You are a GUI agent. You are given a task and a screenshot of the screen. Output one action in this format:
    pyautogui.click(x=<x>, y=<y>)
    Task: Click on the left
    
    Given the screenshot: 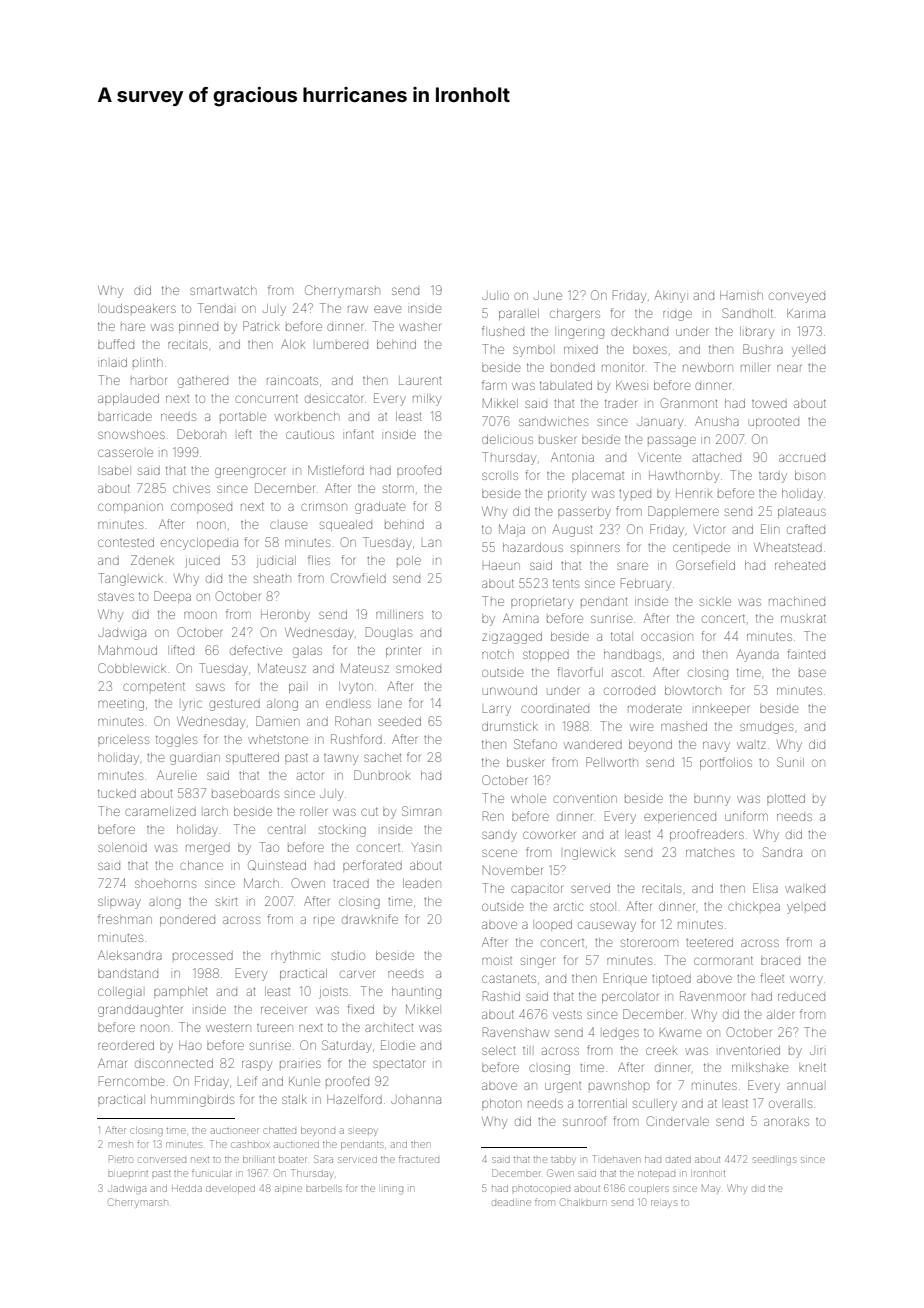 What is the action you would take?
    pyautogui.click(x=244, y=434)
